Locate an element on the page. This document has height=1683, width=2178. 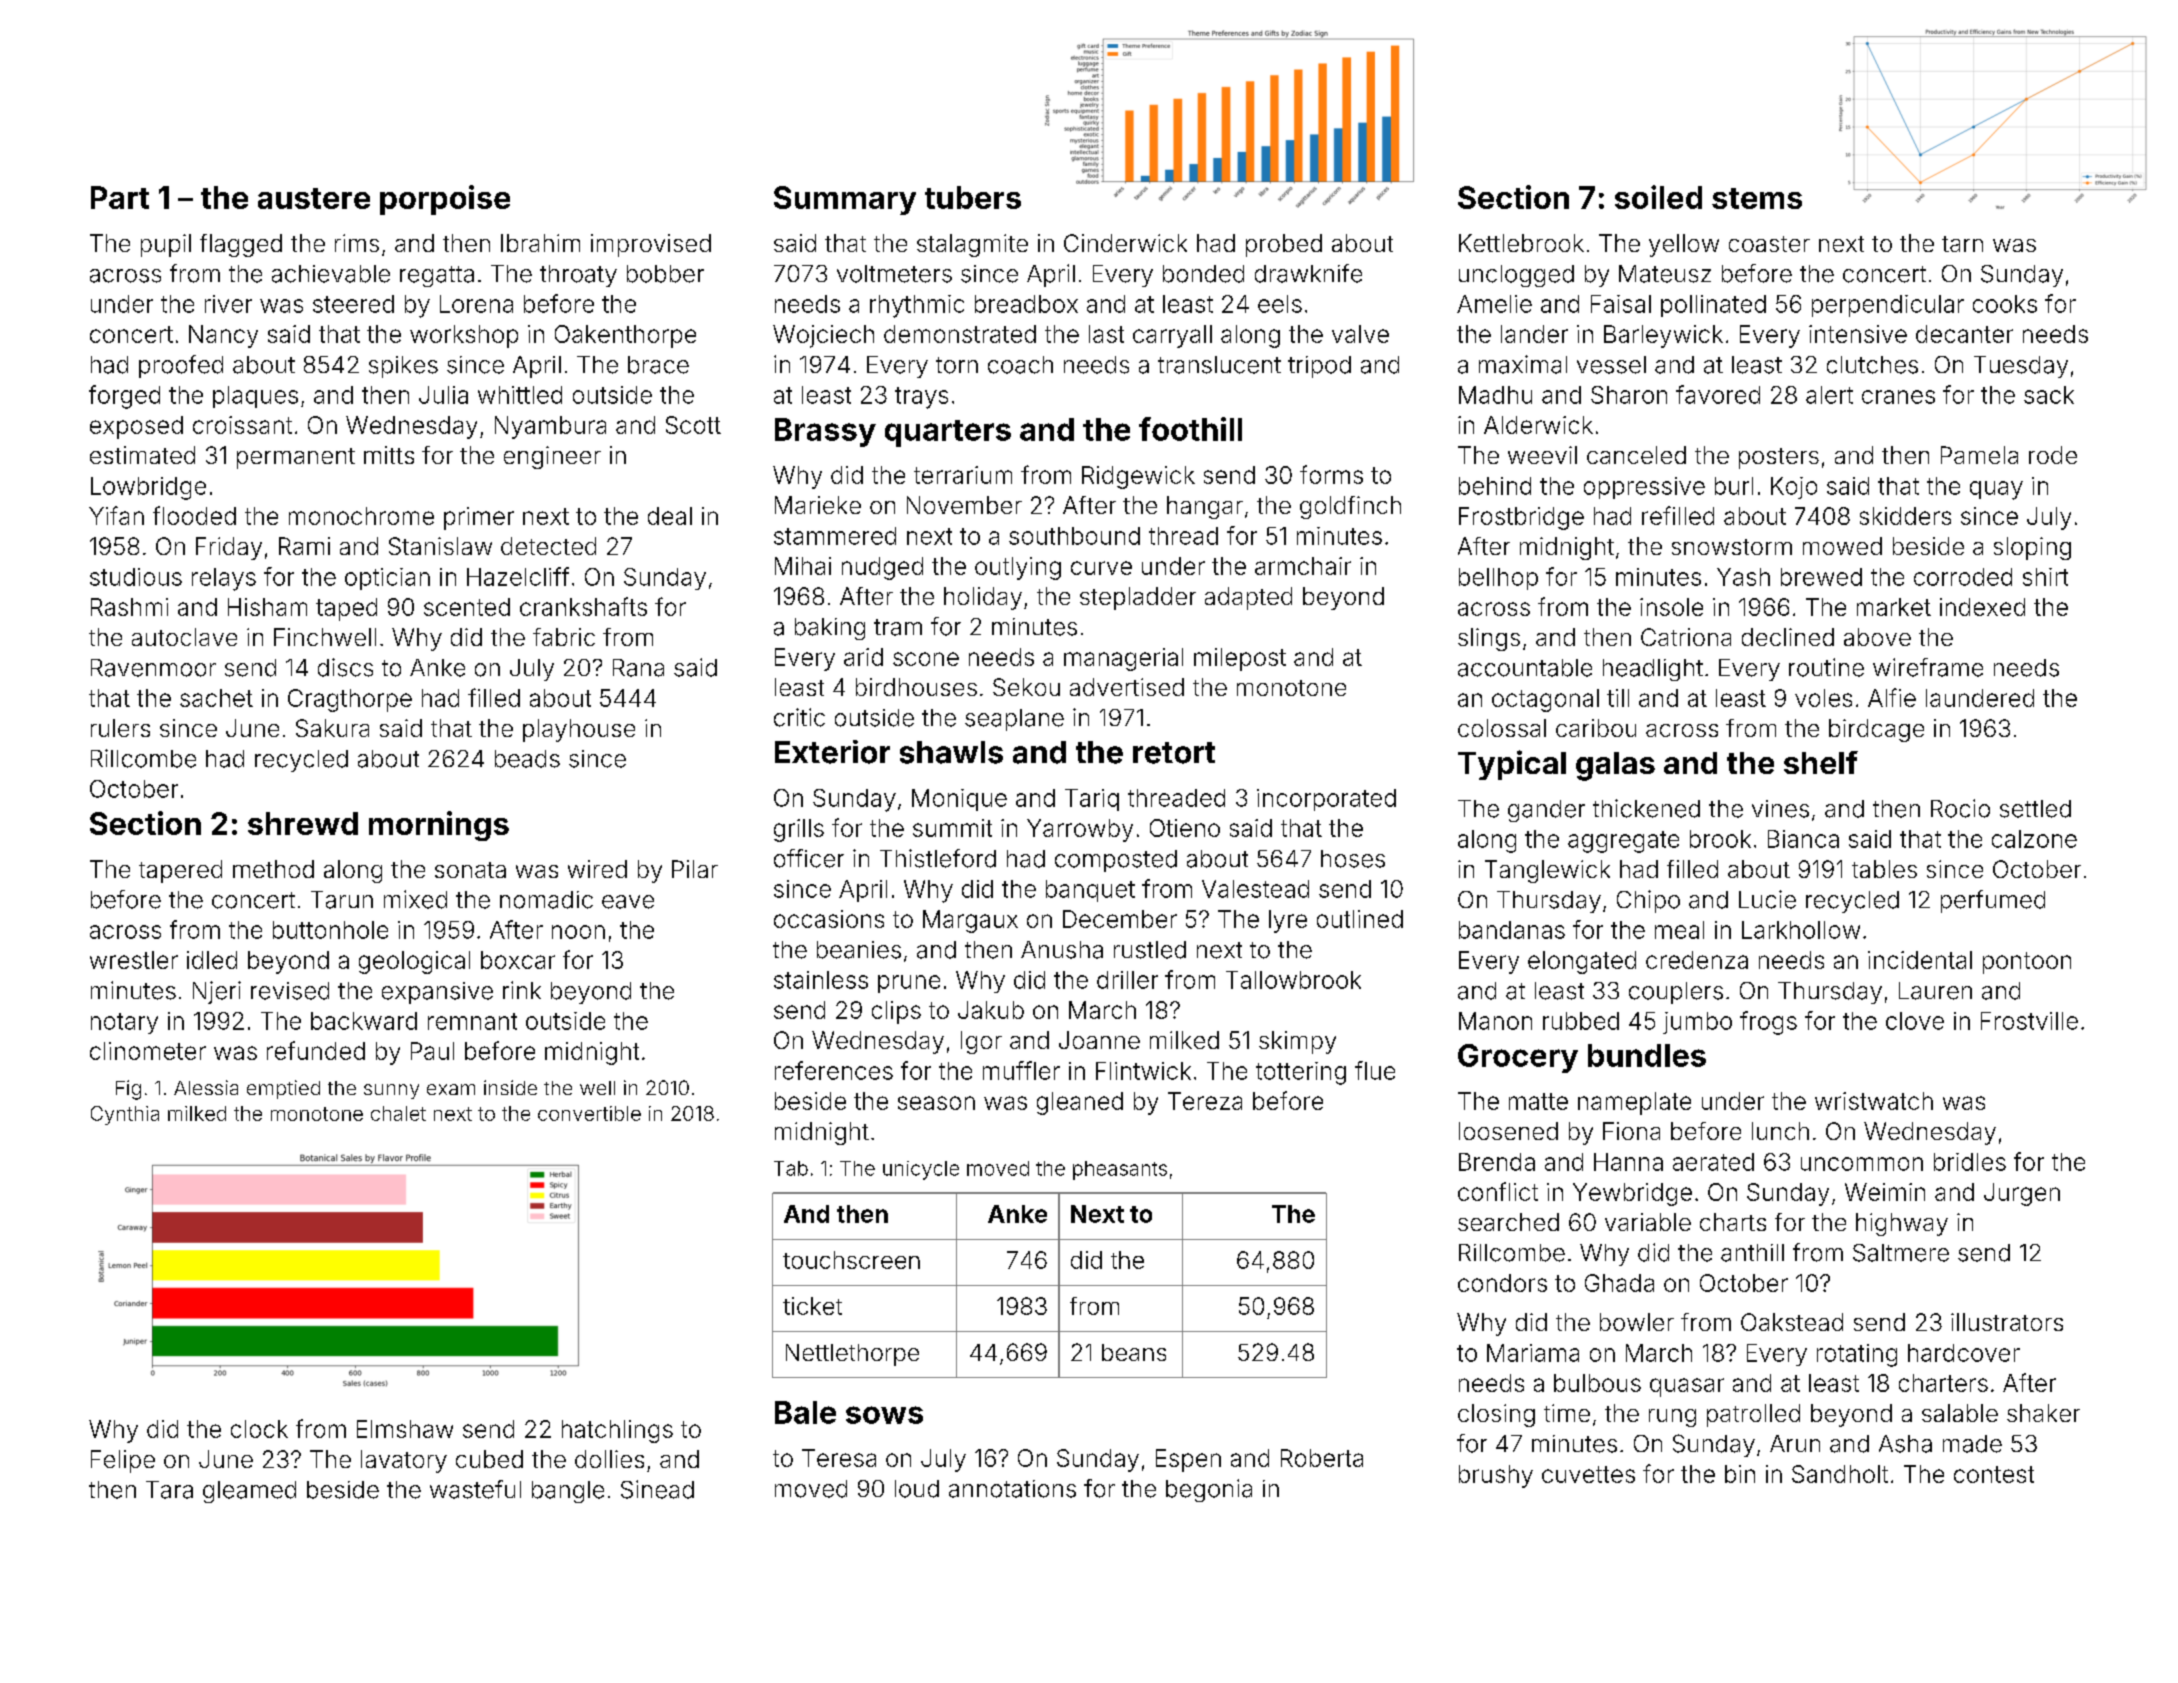
begonia is located at coordinates (1209, 1490).
